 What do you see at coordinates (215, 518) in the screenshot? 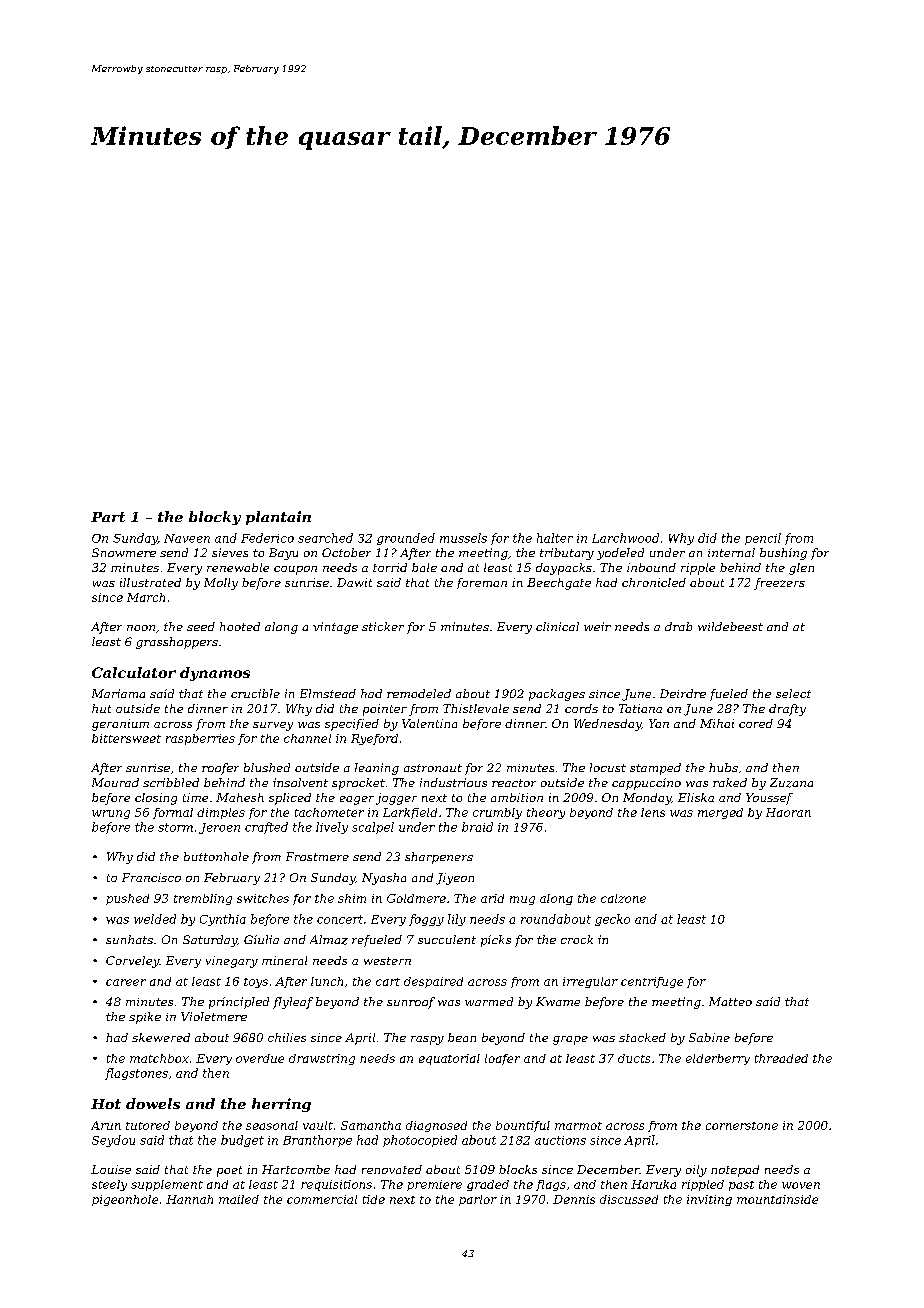
I see `blocky` at bounding box center [215, 518].
